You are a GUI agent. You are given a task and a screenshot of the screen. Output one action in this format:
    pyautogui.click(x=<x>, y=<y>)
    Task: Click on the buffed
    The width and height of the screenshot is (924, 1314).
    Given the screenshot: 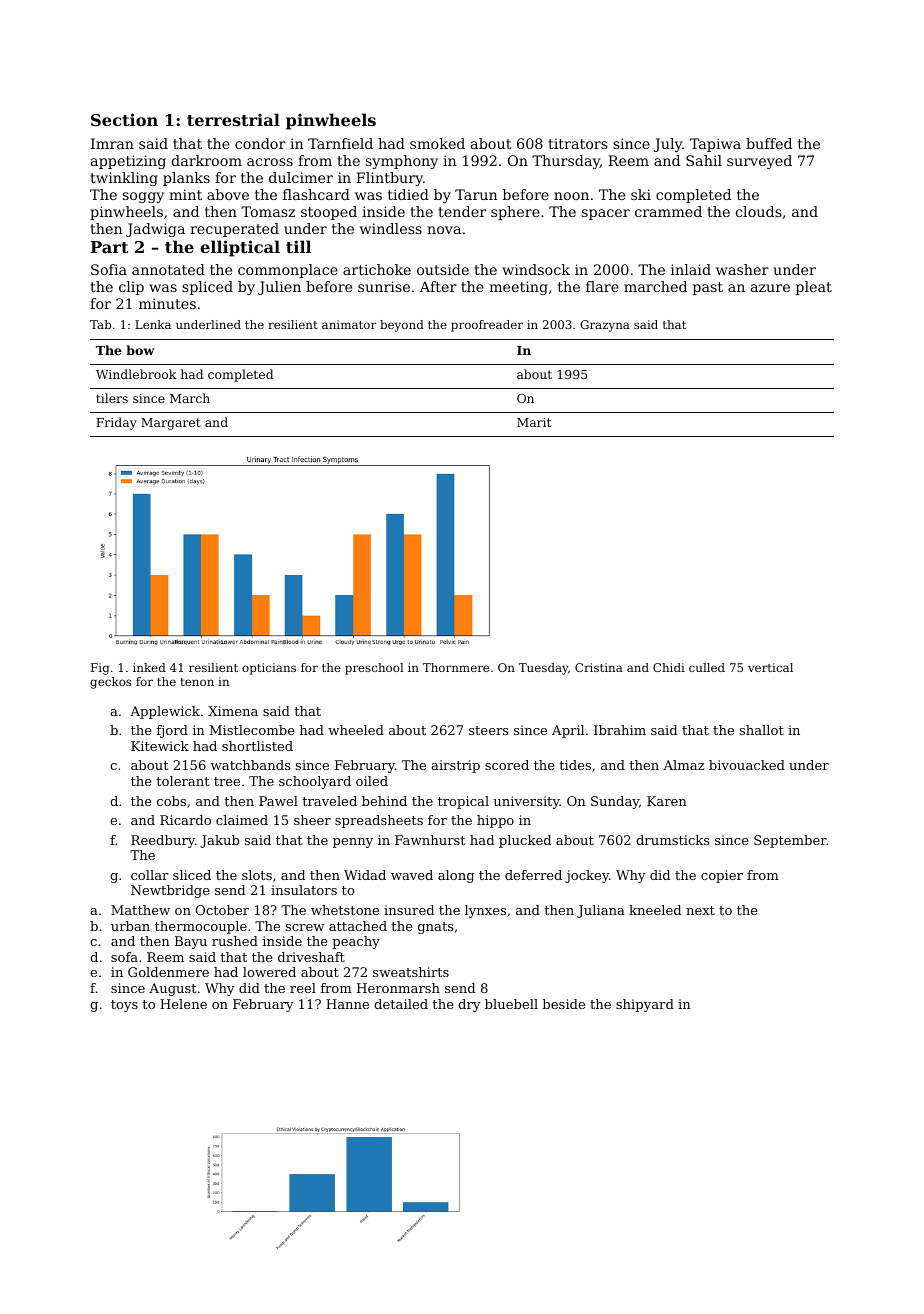 What is the action you would take?
    pyautogui.click(x=769, y=143)
